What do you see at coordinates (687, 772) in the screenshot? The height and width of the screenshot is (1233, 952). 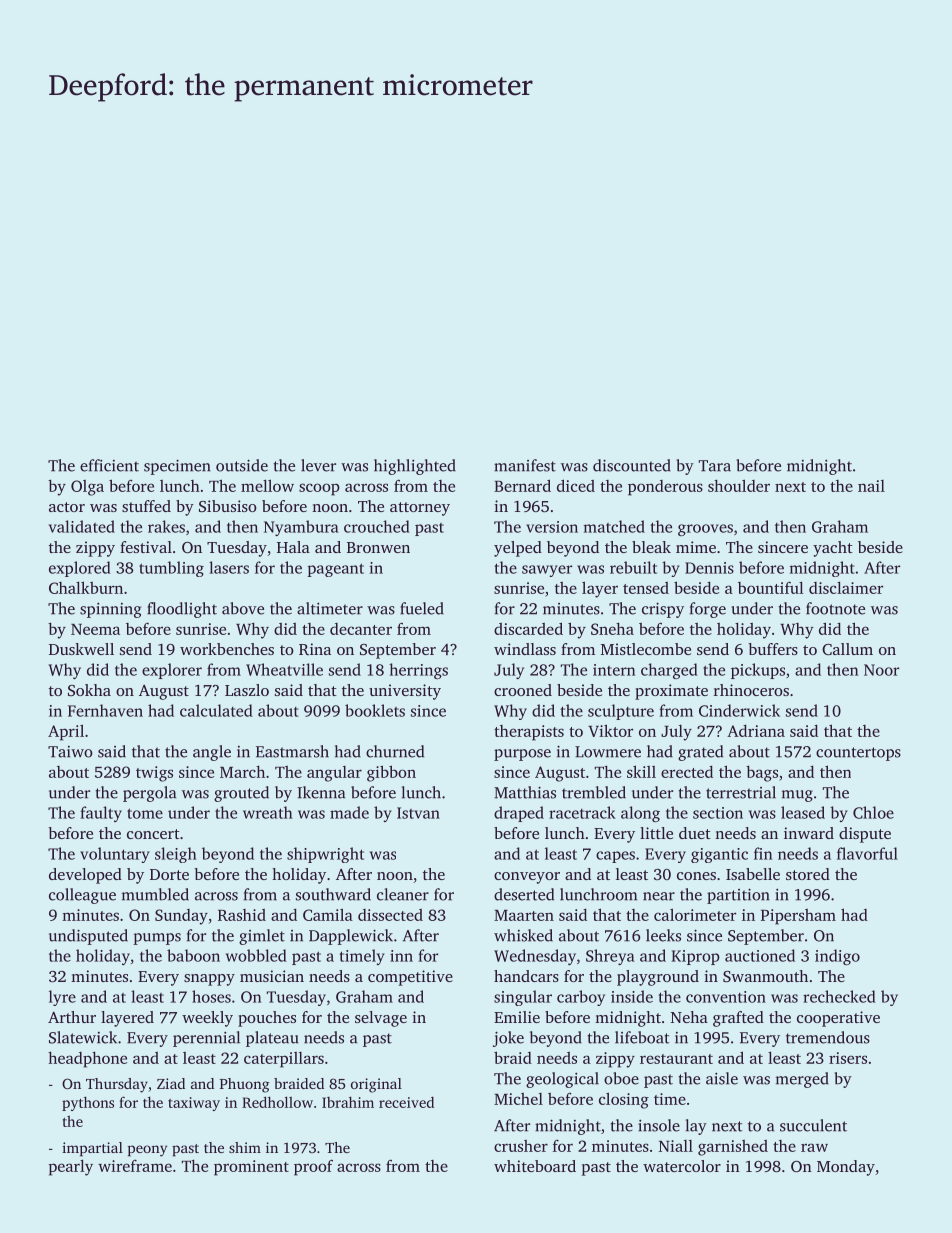 I see `erected` at bounding box center [687, 772].
